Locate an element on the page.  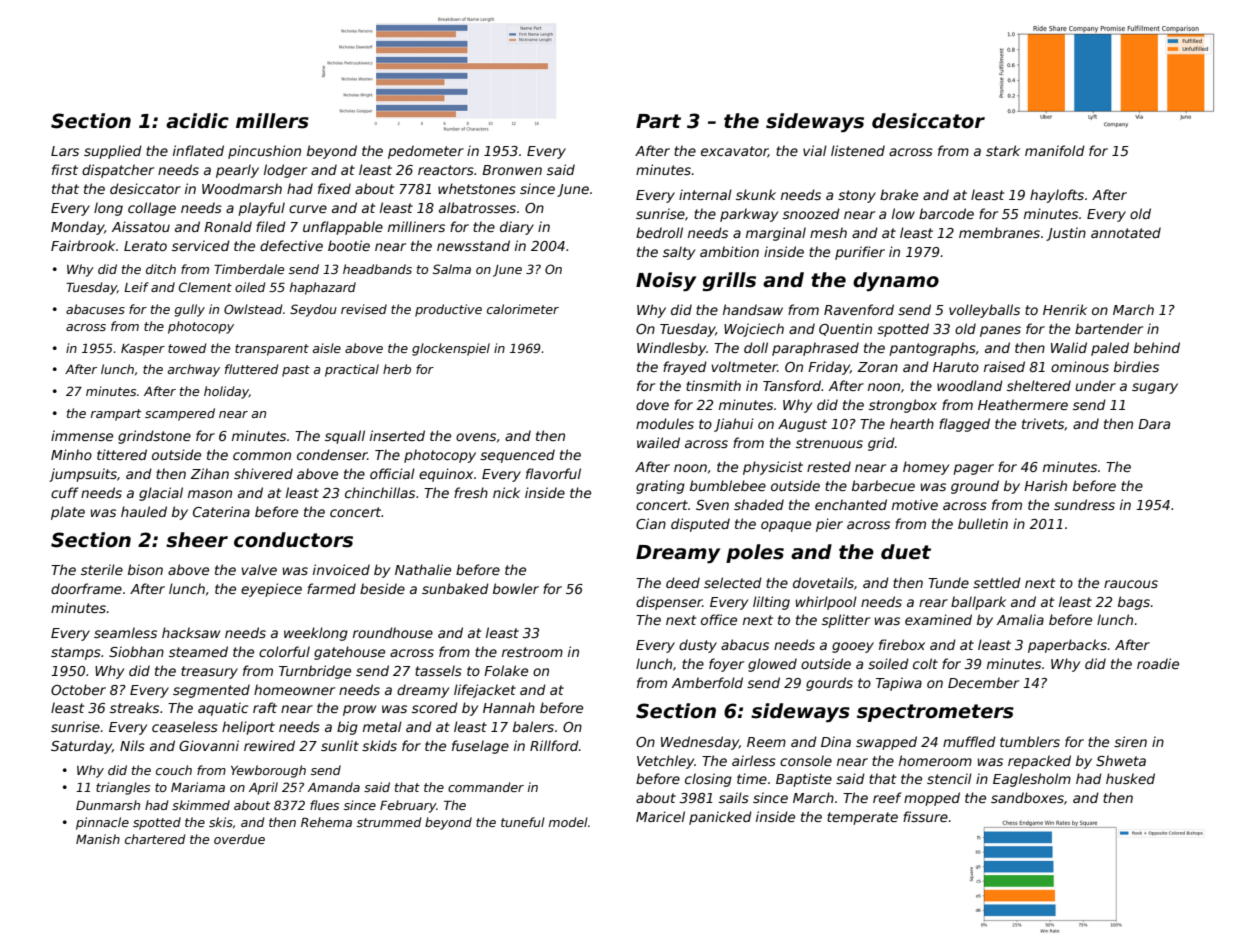
doorframe is located at coordinates (86, 588).
